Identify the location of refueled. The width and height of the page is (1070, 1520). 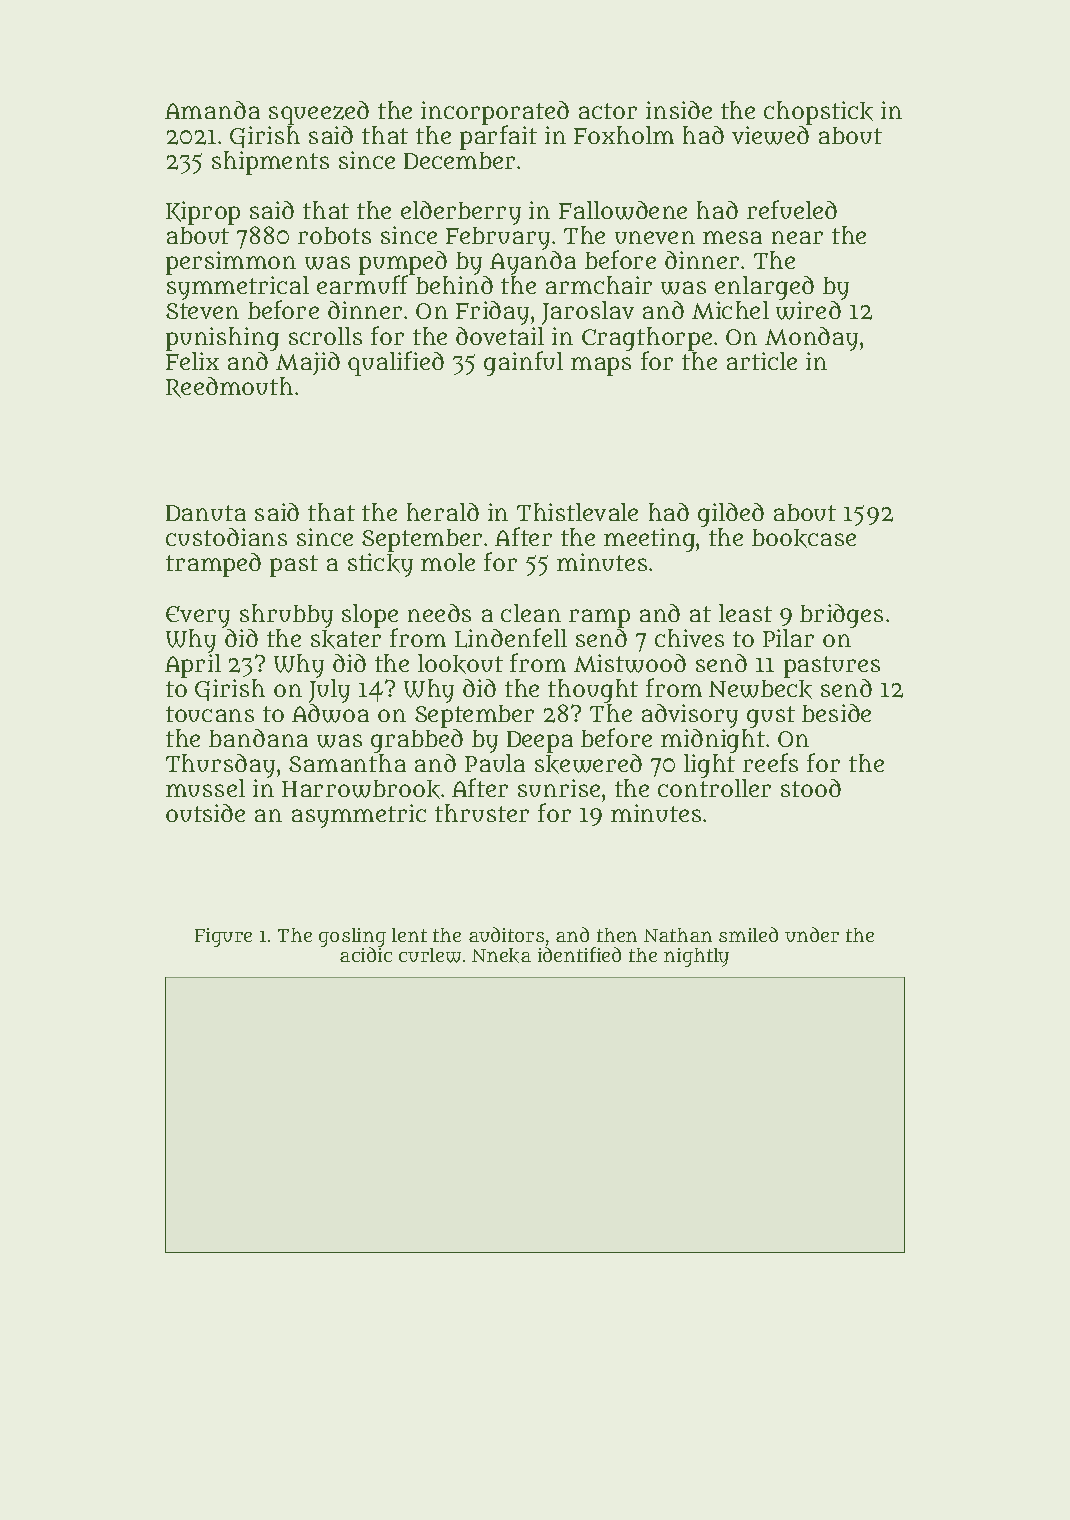
(792, 209).
